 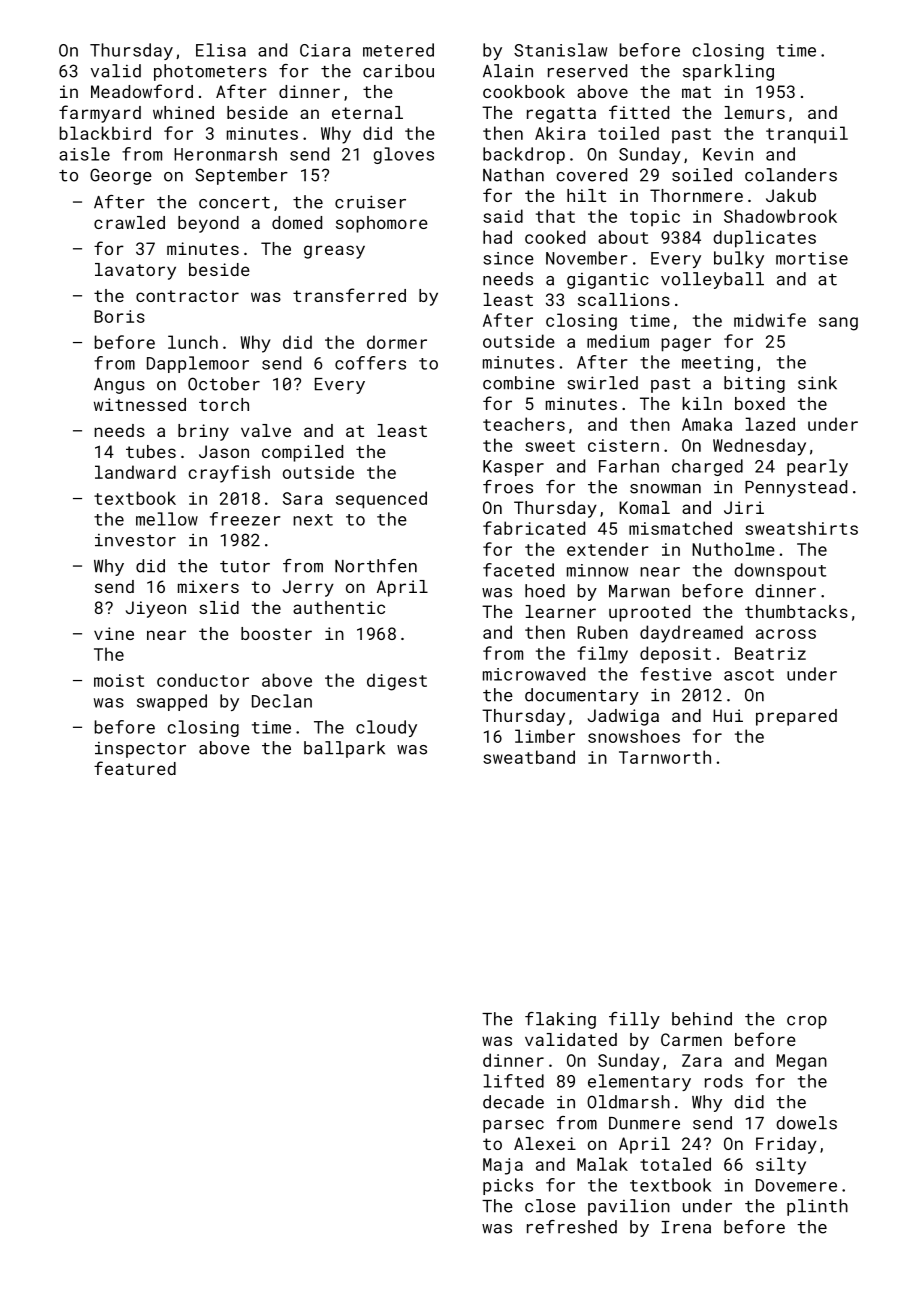 What do you see at coordinates (135, 768) in the screenshot?
I see `featured` at bounding box center [135, 768].
